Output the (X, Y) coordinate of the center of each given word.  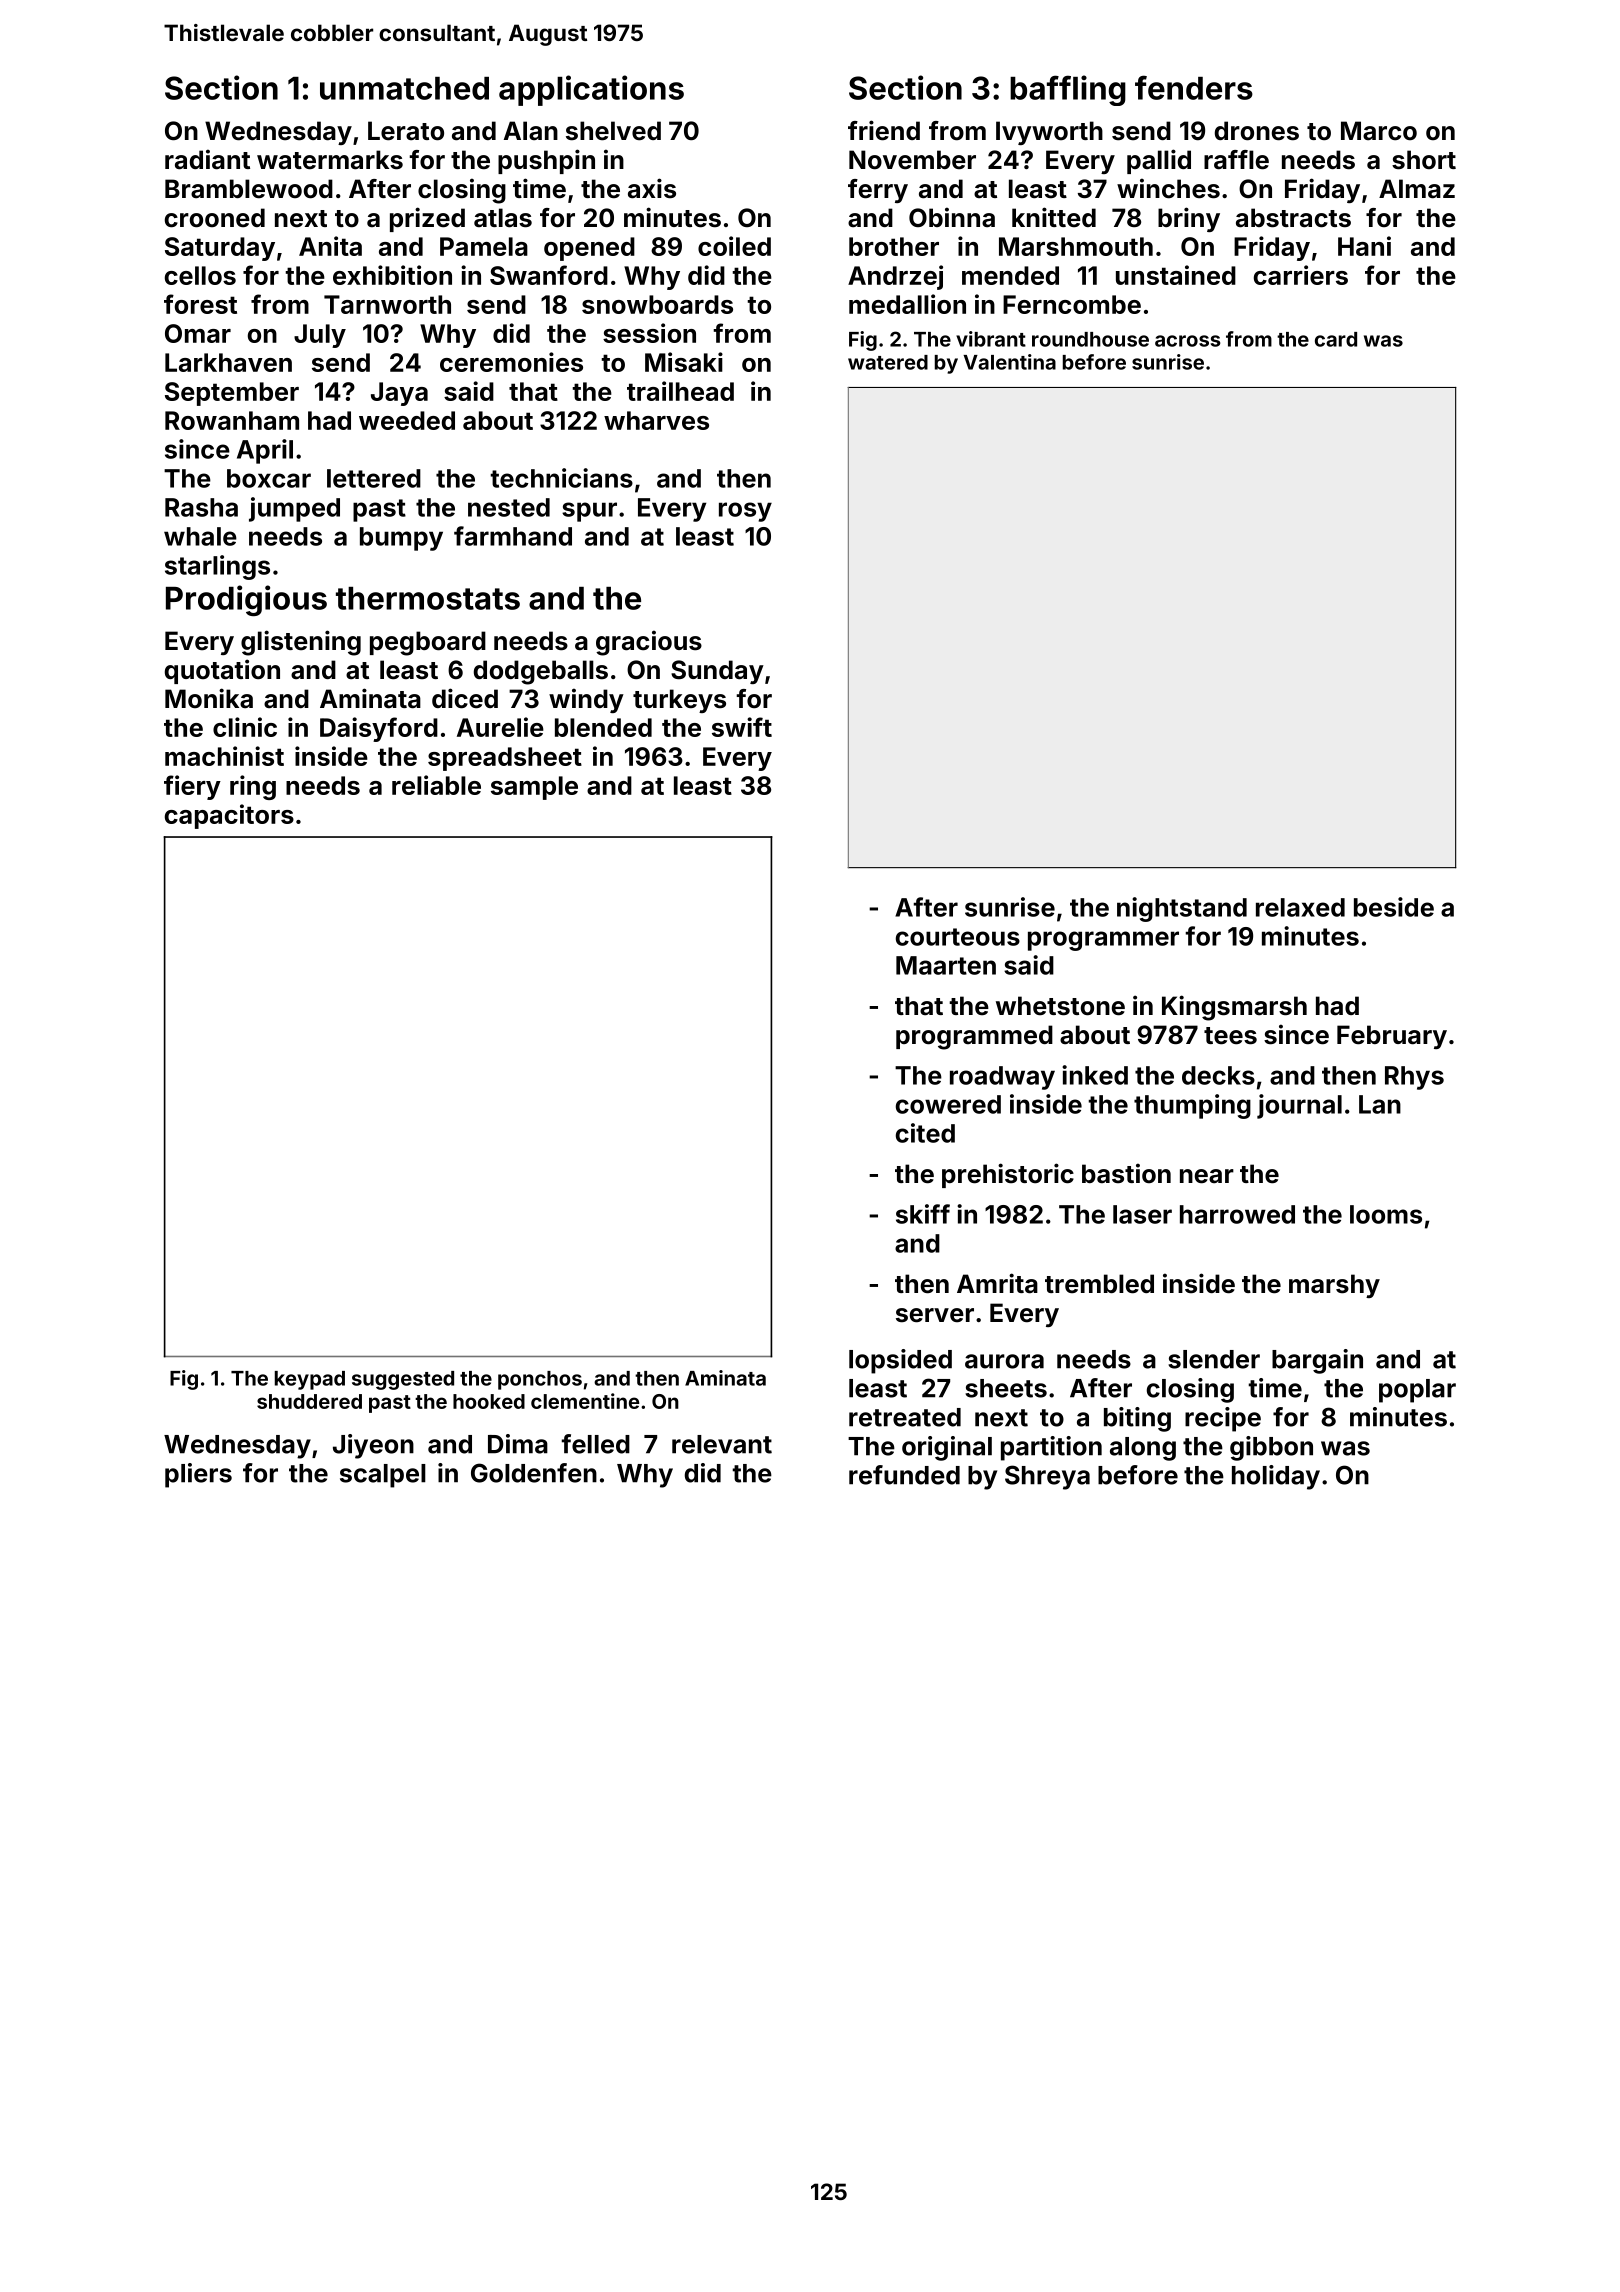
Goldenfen (534, 1473)
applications (591, 90)
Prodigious (246, 600)
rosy (745, 512)
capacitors (229, 816)
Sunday (717, 672)
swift (742, 727)
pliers (198, 1475)
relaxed (1300, 907)
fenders (1194, 87)
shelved (613, 131)
